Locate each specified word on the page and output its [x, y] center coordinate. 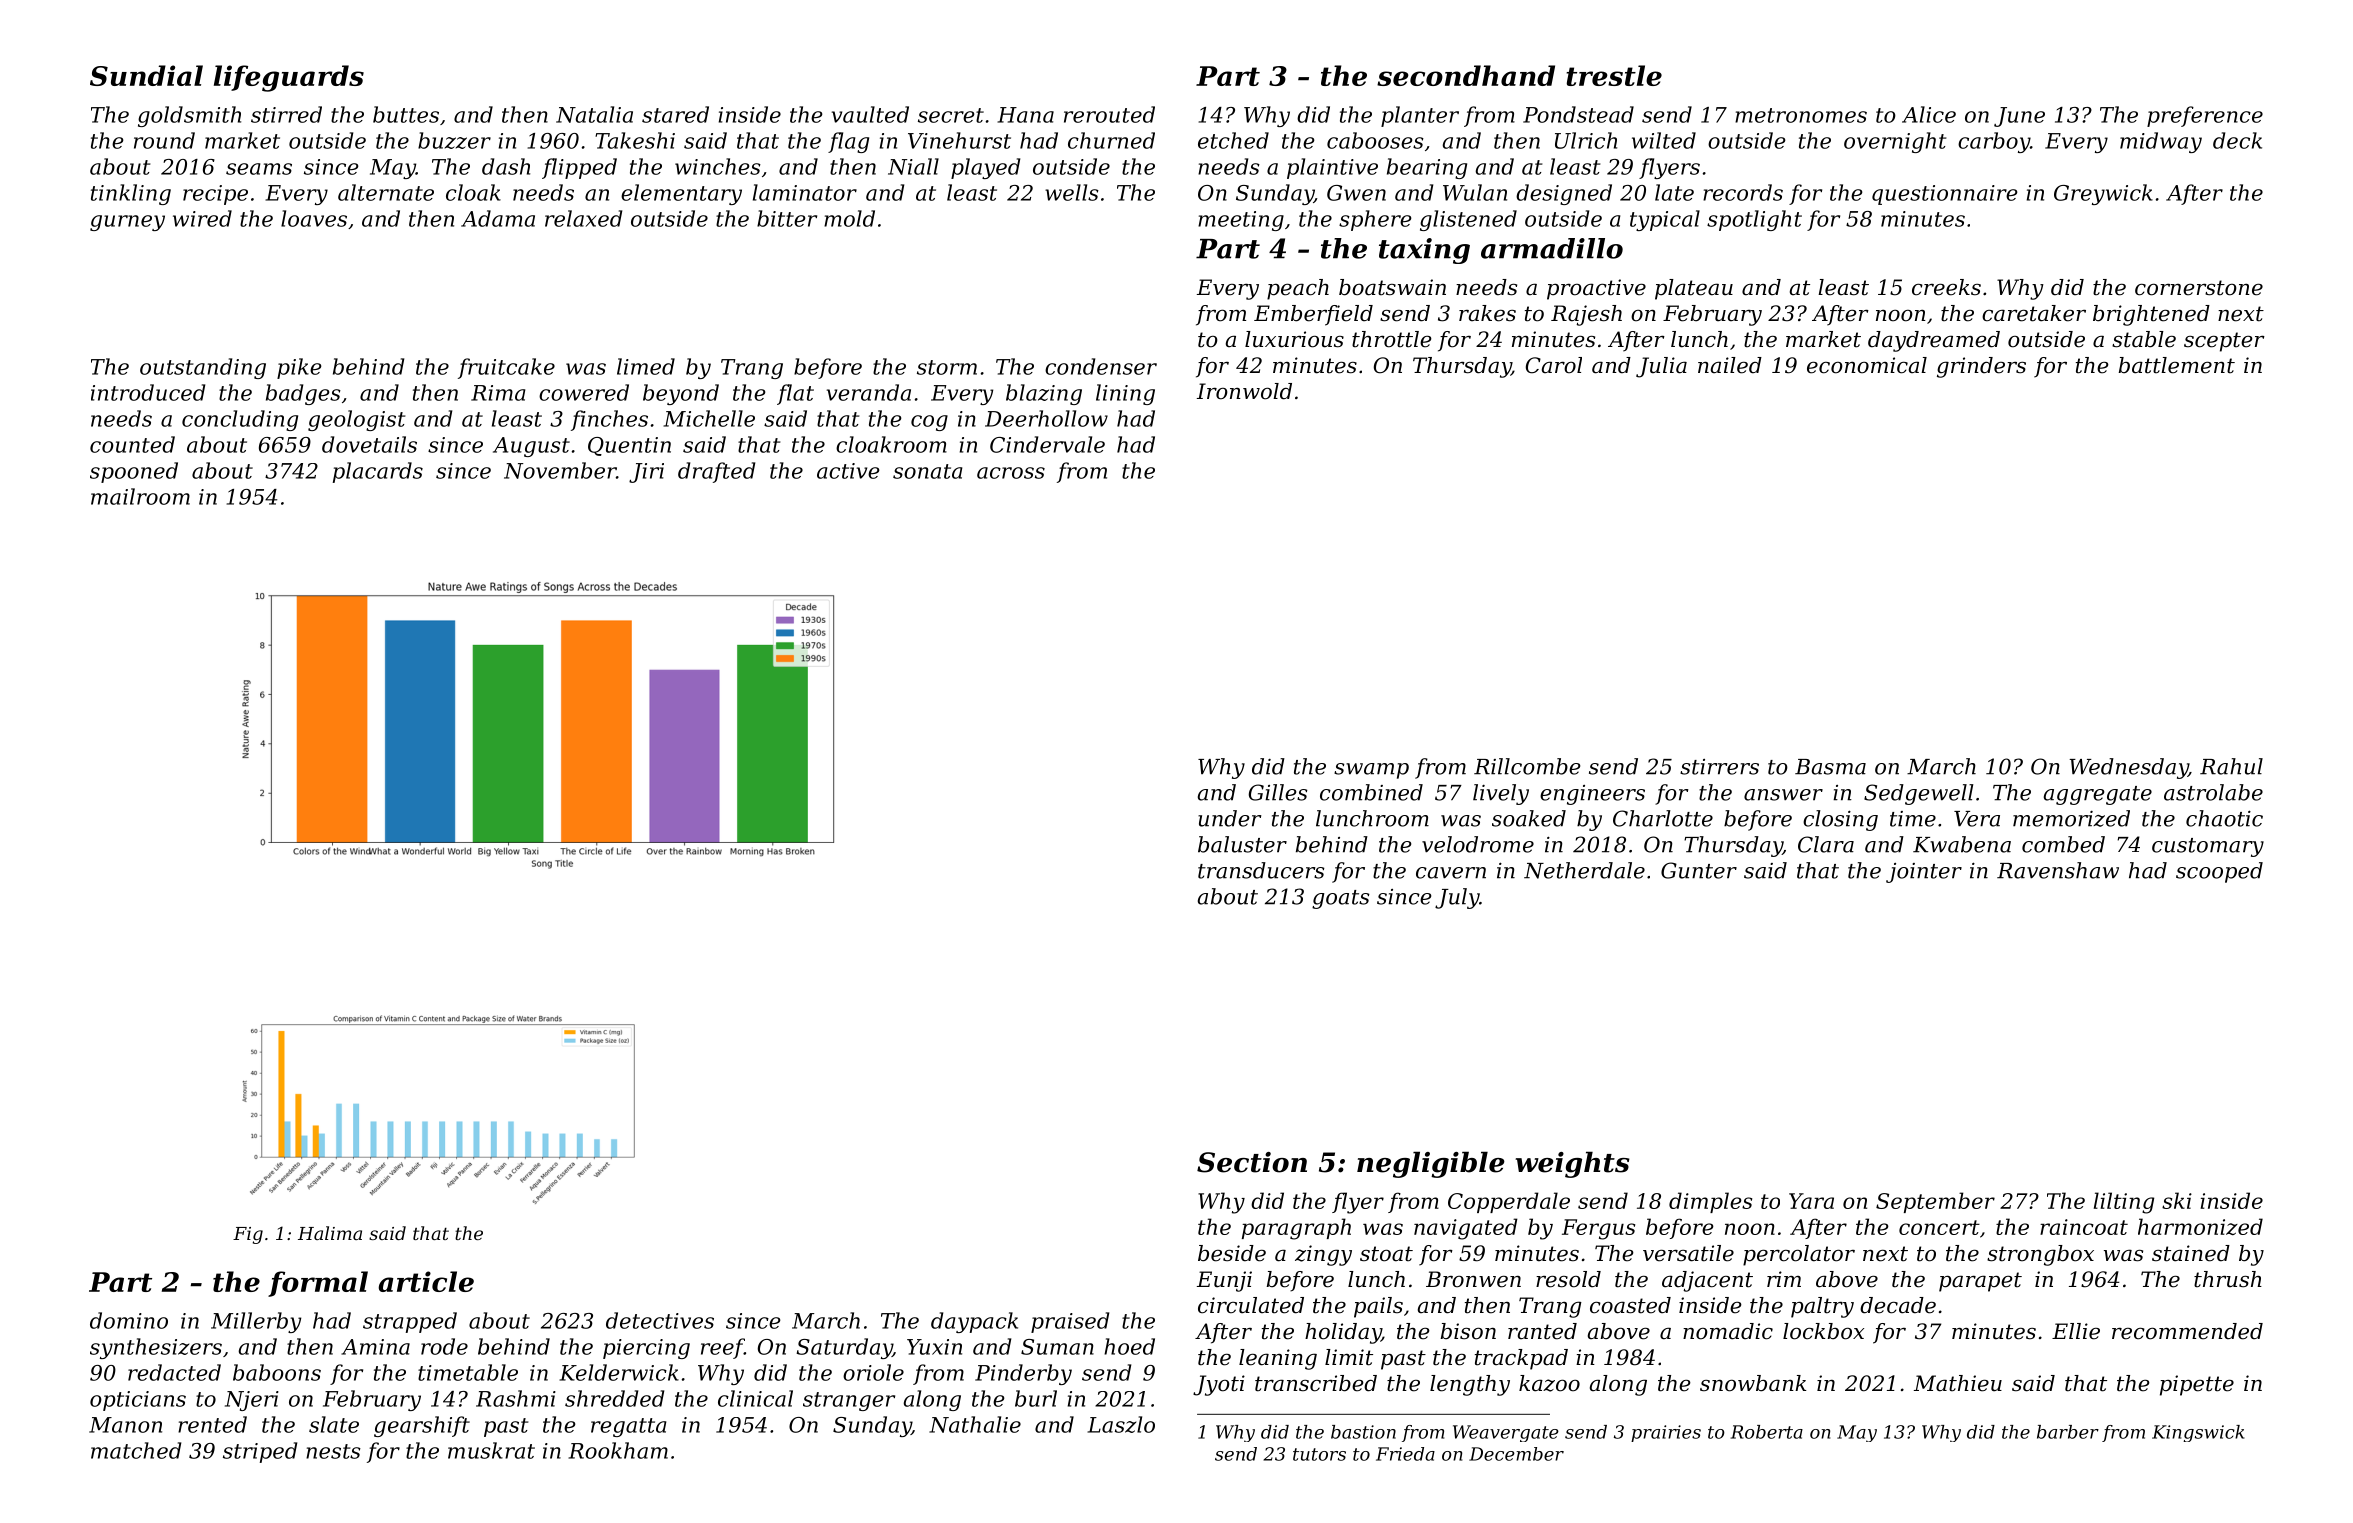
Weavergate [1506, 1433]
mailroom [140, 496]
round [164, 140]
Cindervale [1047, 444]
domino [129, 1320]
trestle [1614, 75]
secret [951, 115]
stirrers [1719, 767]
